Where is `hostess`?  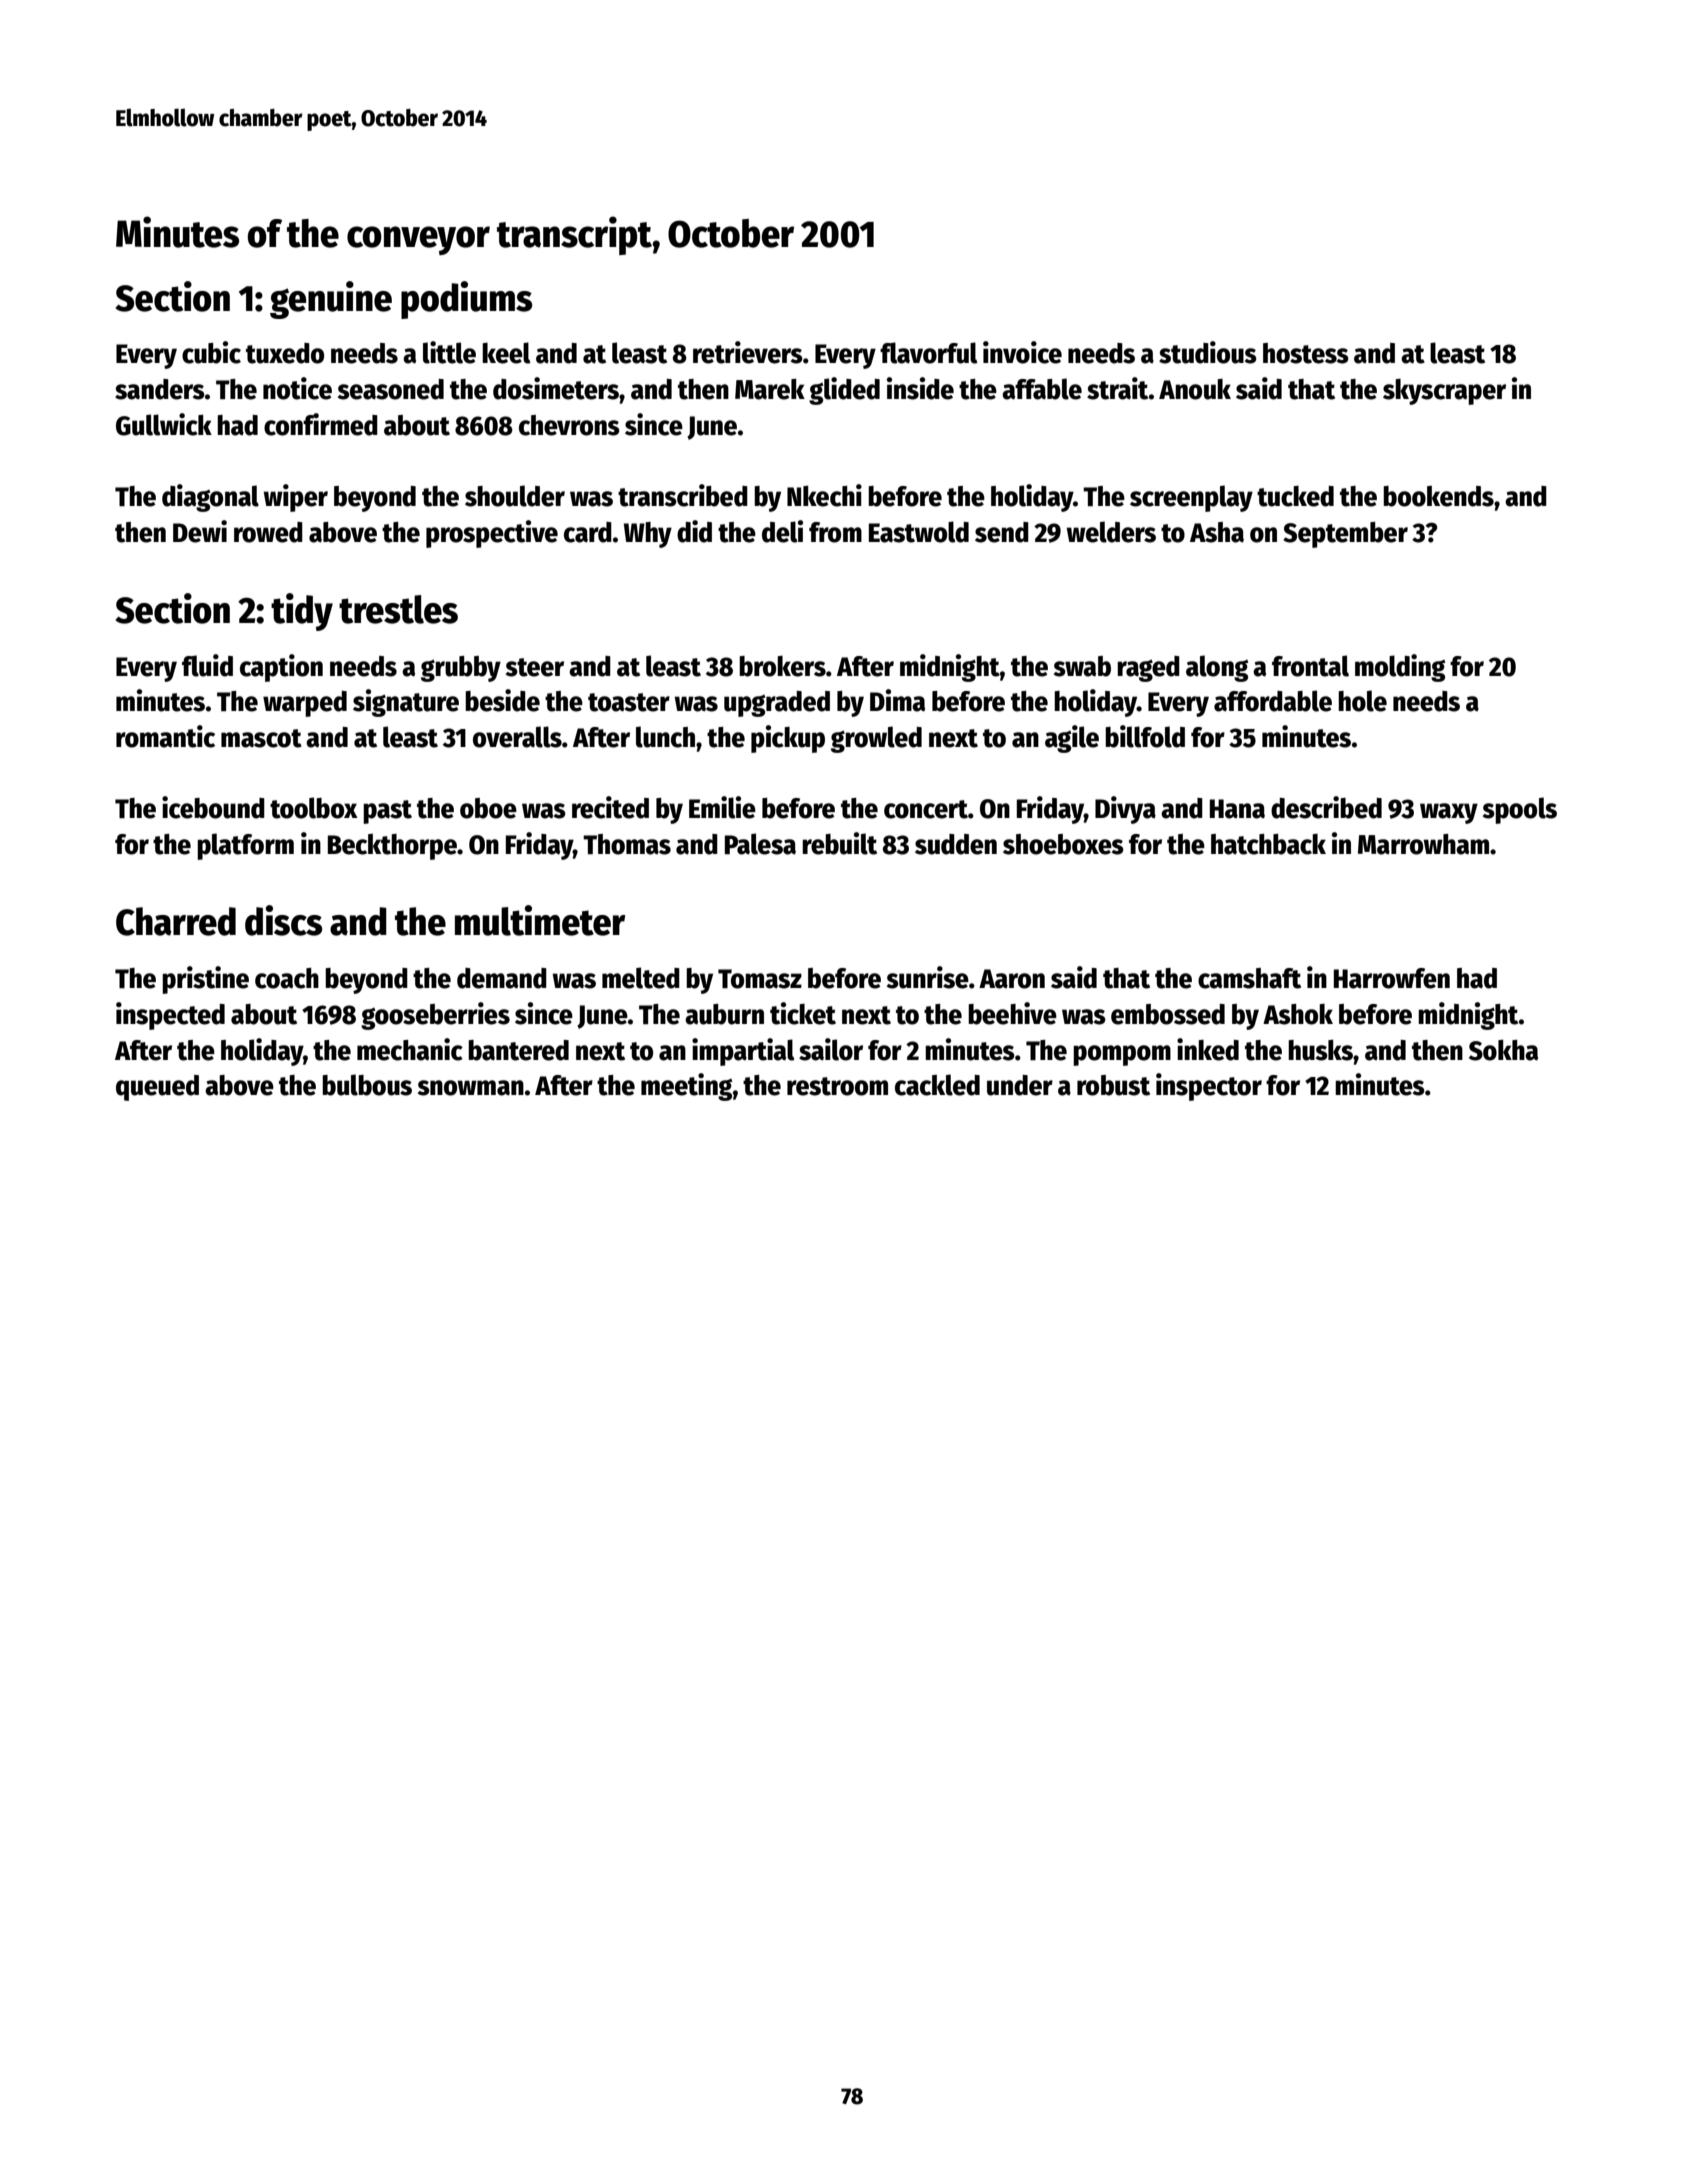
hostess is located at coordinates (1306, 353).
